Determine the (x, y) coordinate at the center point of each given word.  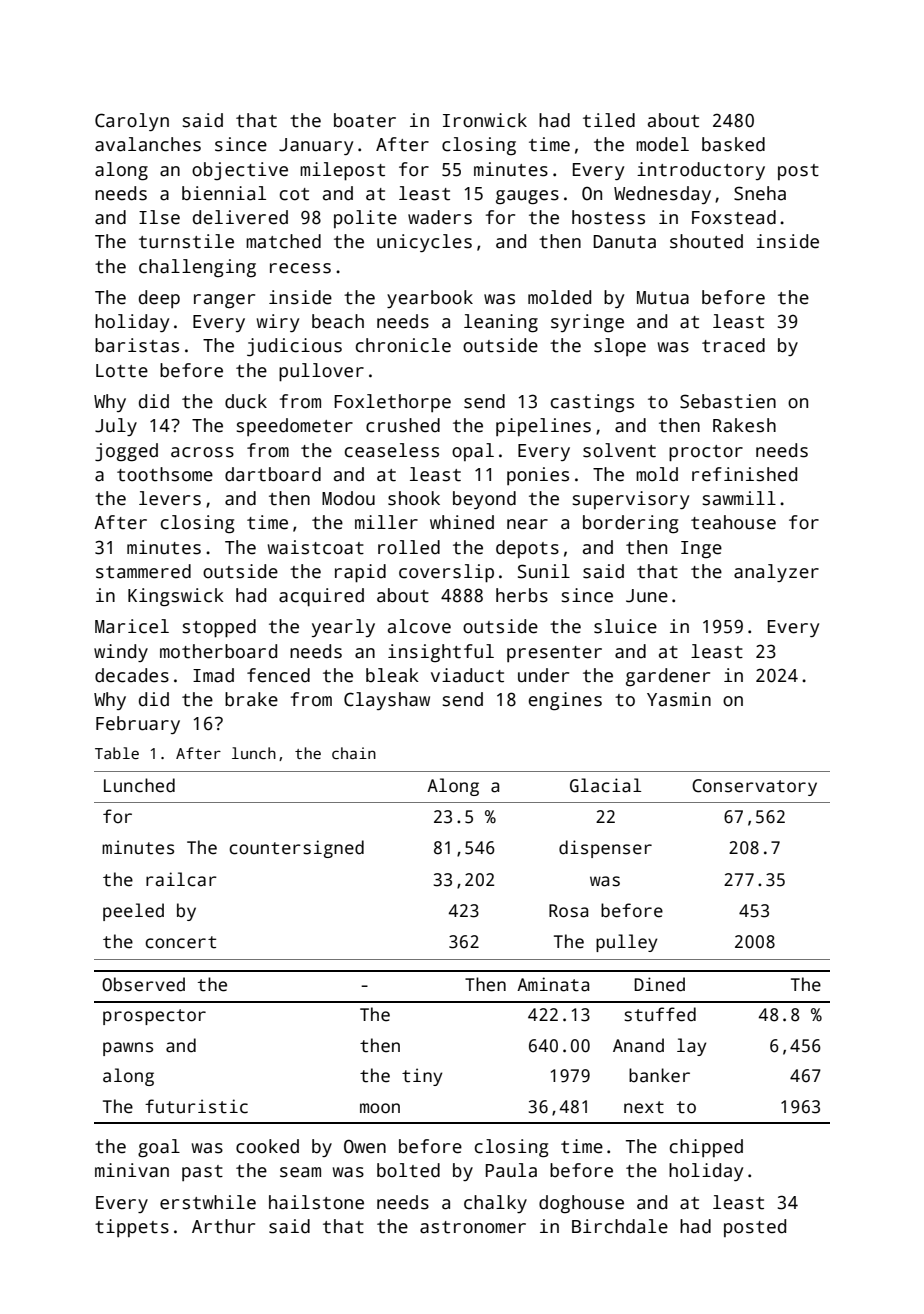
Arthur (223, 1226)
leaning (501, 323)
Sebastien (728, 401)
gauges (527, 197)
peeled (133, 912)
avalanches (148, 144)
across (202, 452)
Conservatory (754, 787)
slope (620, 347)
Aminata (553, 984)
